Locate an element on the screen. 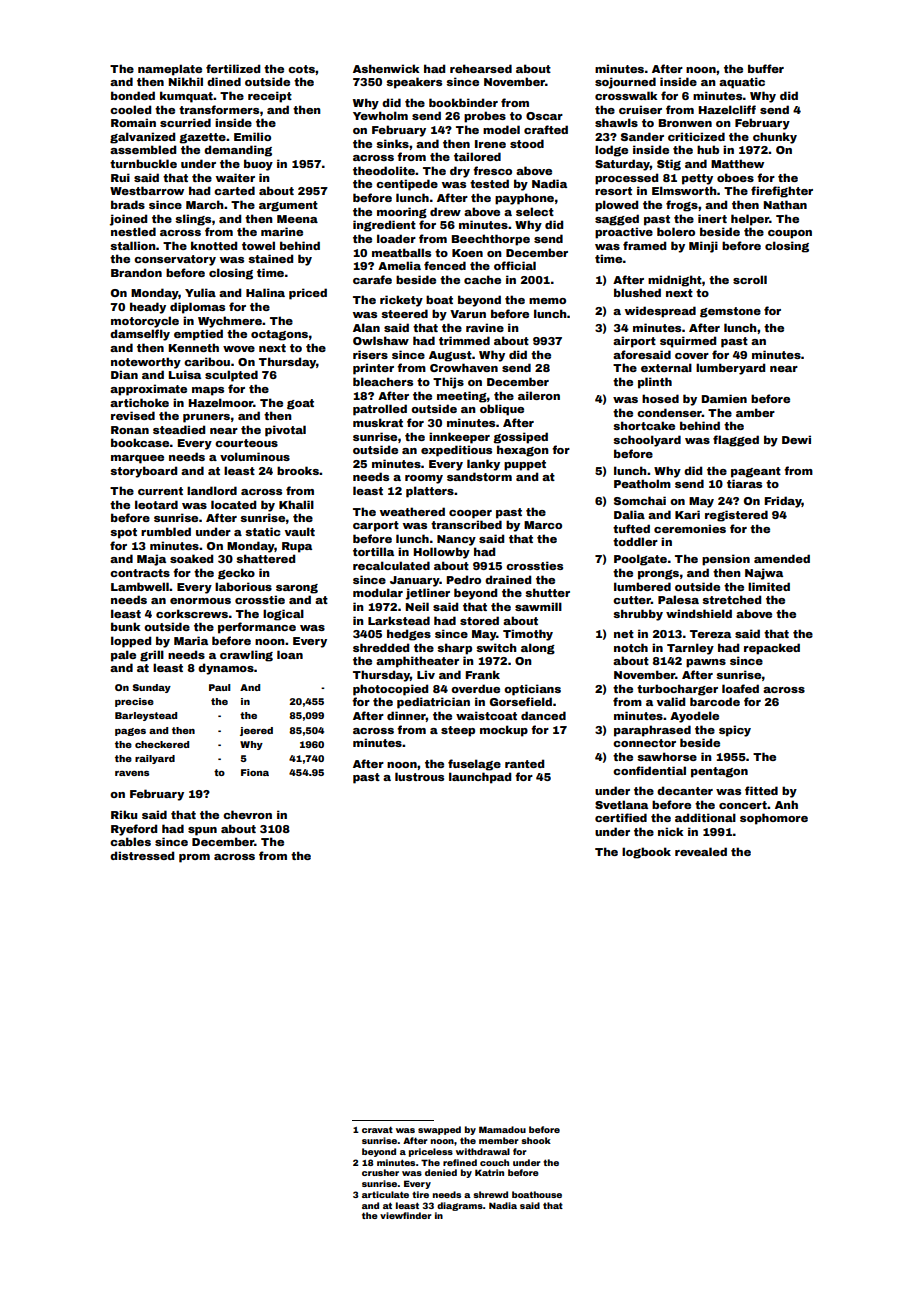 This screenshot has height=1308, width=924. Mamadou is located at coordinates (502, 1129).
